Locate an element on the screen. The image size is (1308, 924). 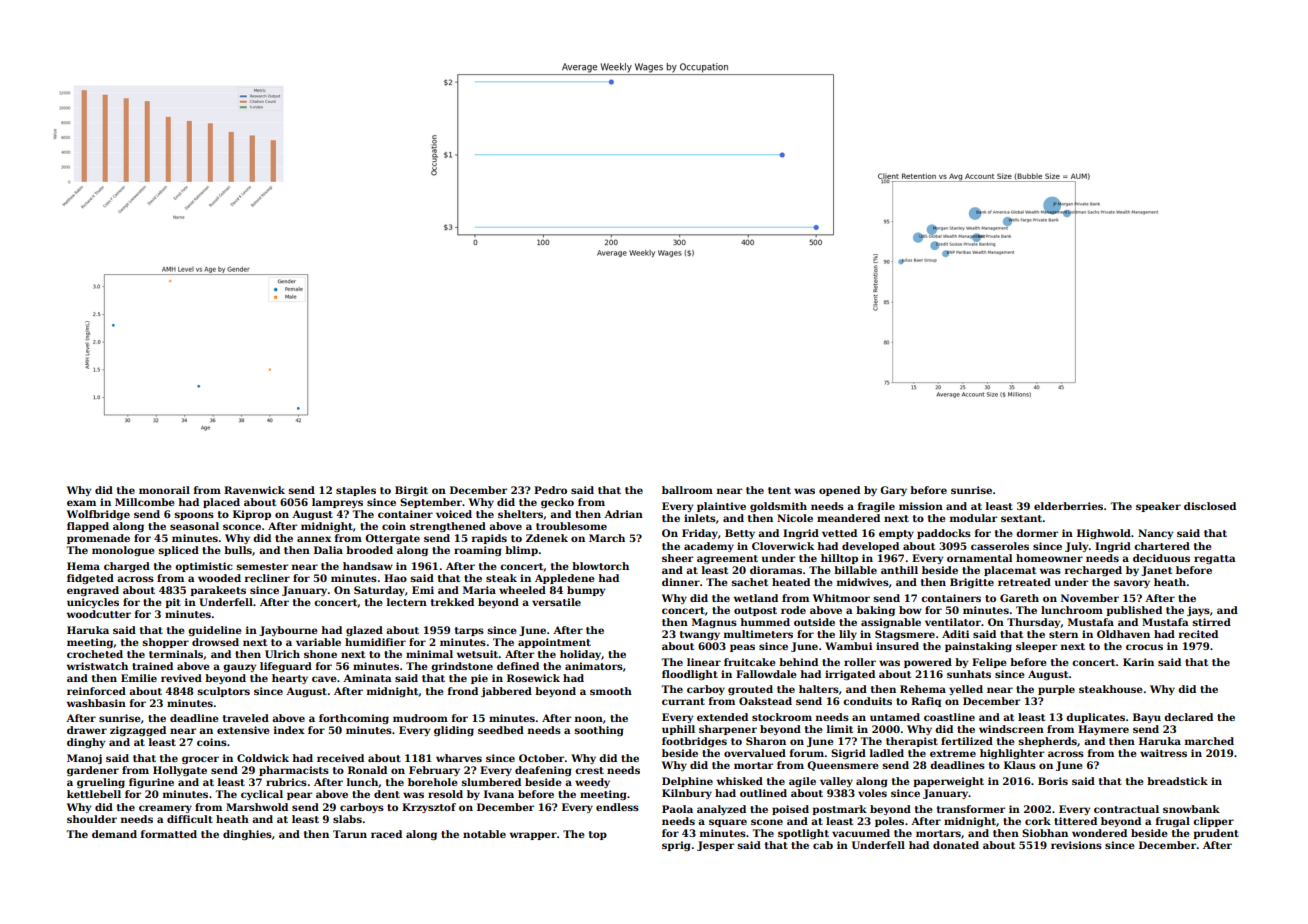
behind is located at coordinates (798, 662).
